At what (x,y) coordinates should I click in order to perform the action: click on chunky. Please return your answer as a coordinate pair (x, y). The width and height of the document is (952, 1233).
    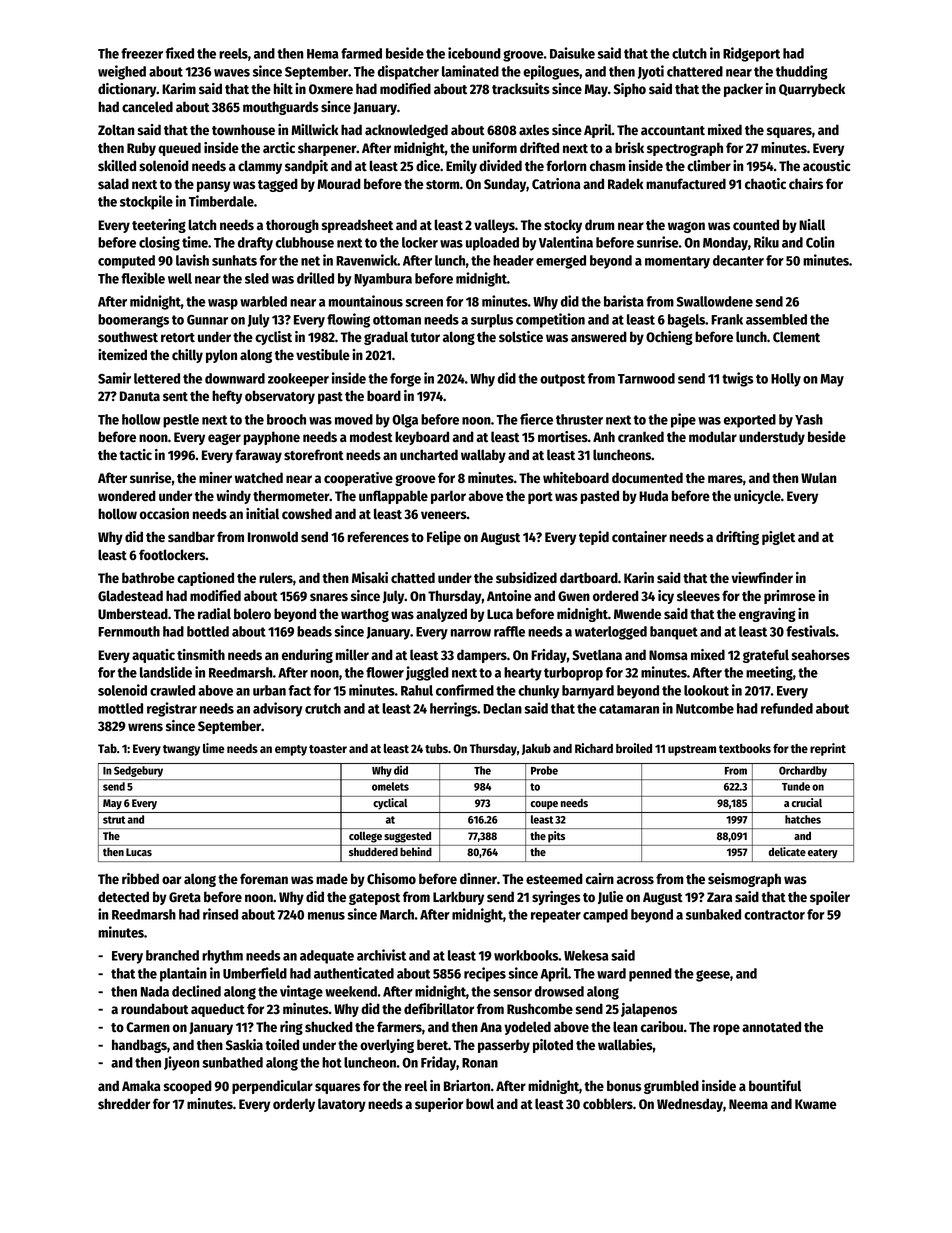
    Looking at the image, I should click on (538, 692).
